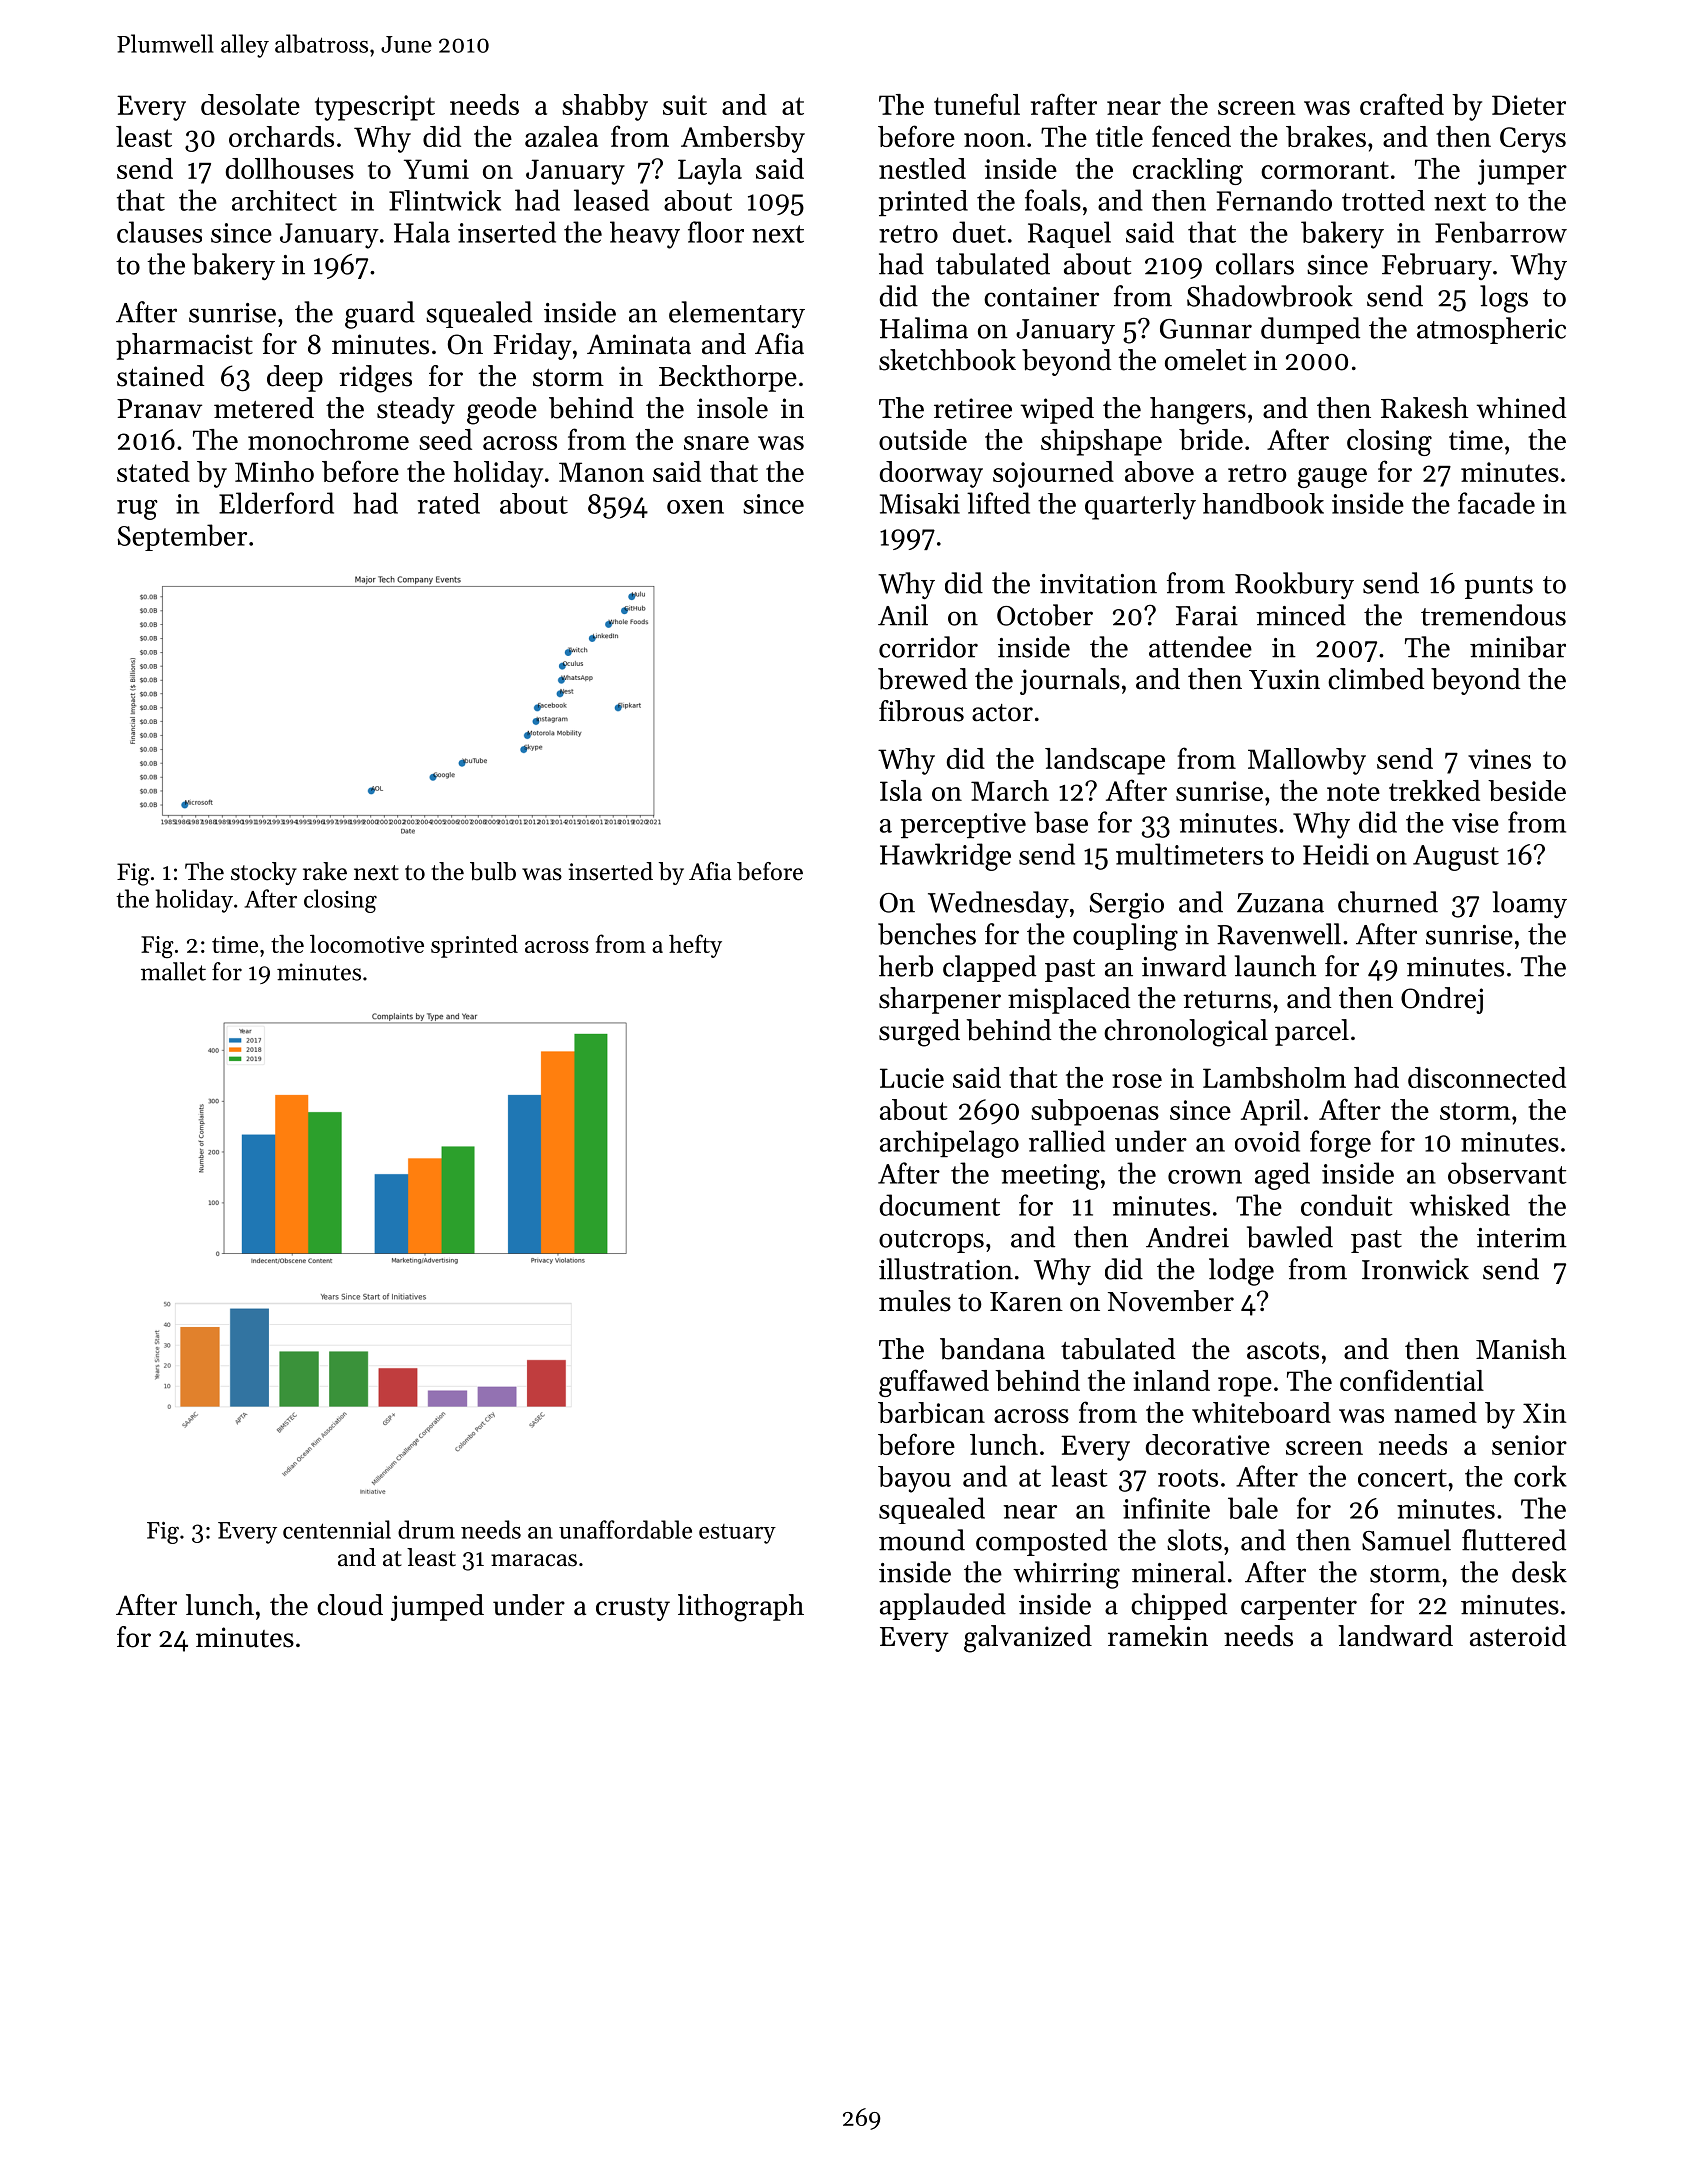 This screenshot has height=2178, width=1683. I want to click on crafted, so click(1402, 104).
